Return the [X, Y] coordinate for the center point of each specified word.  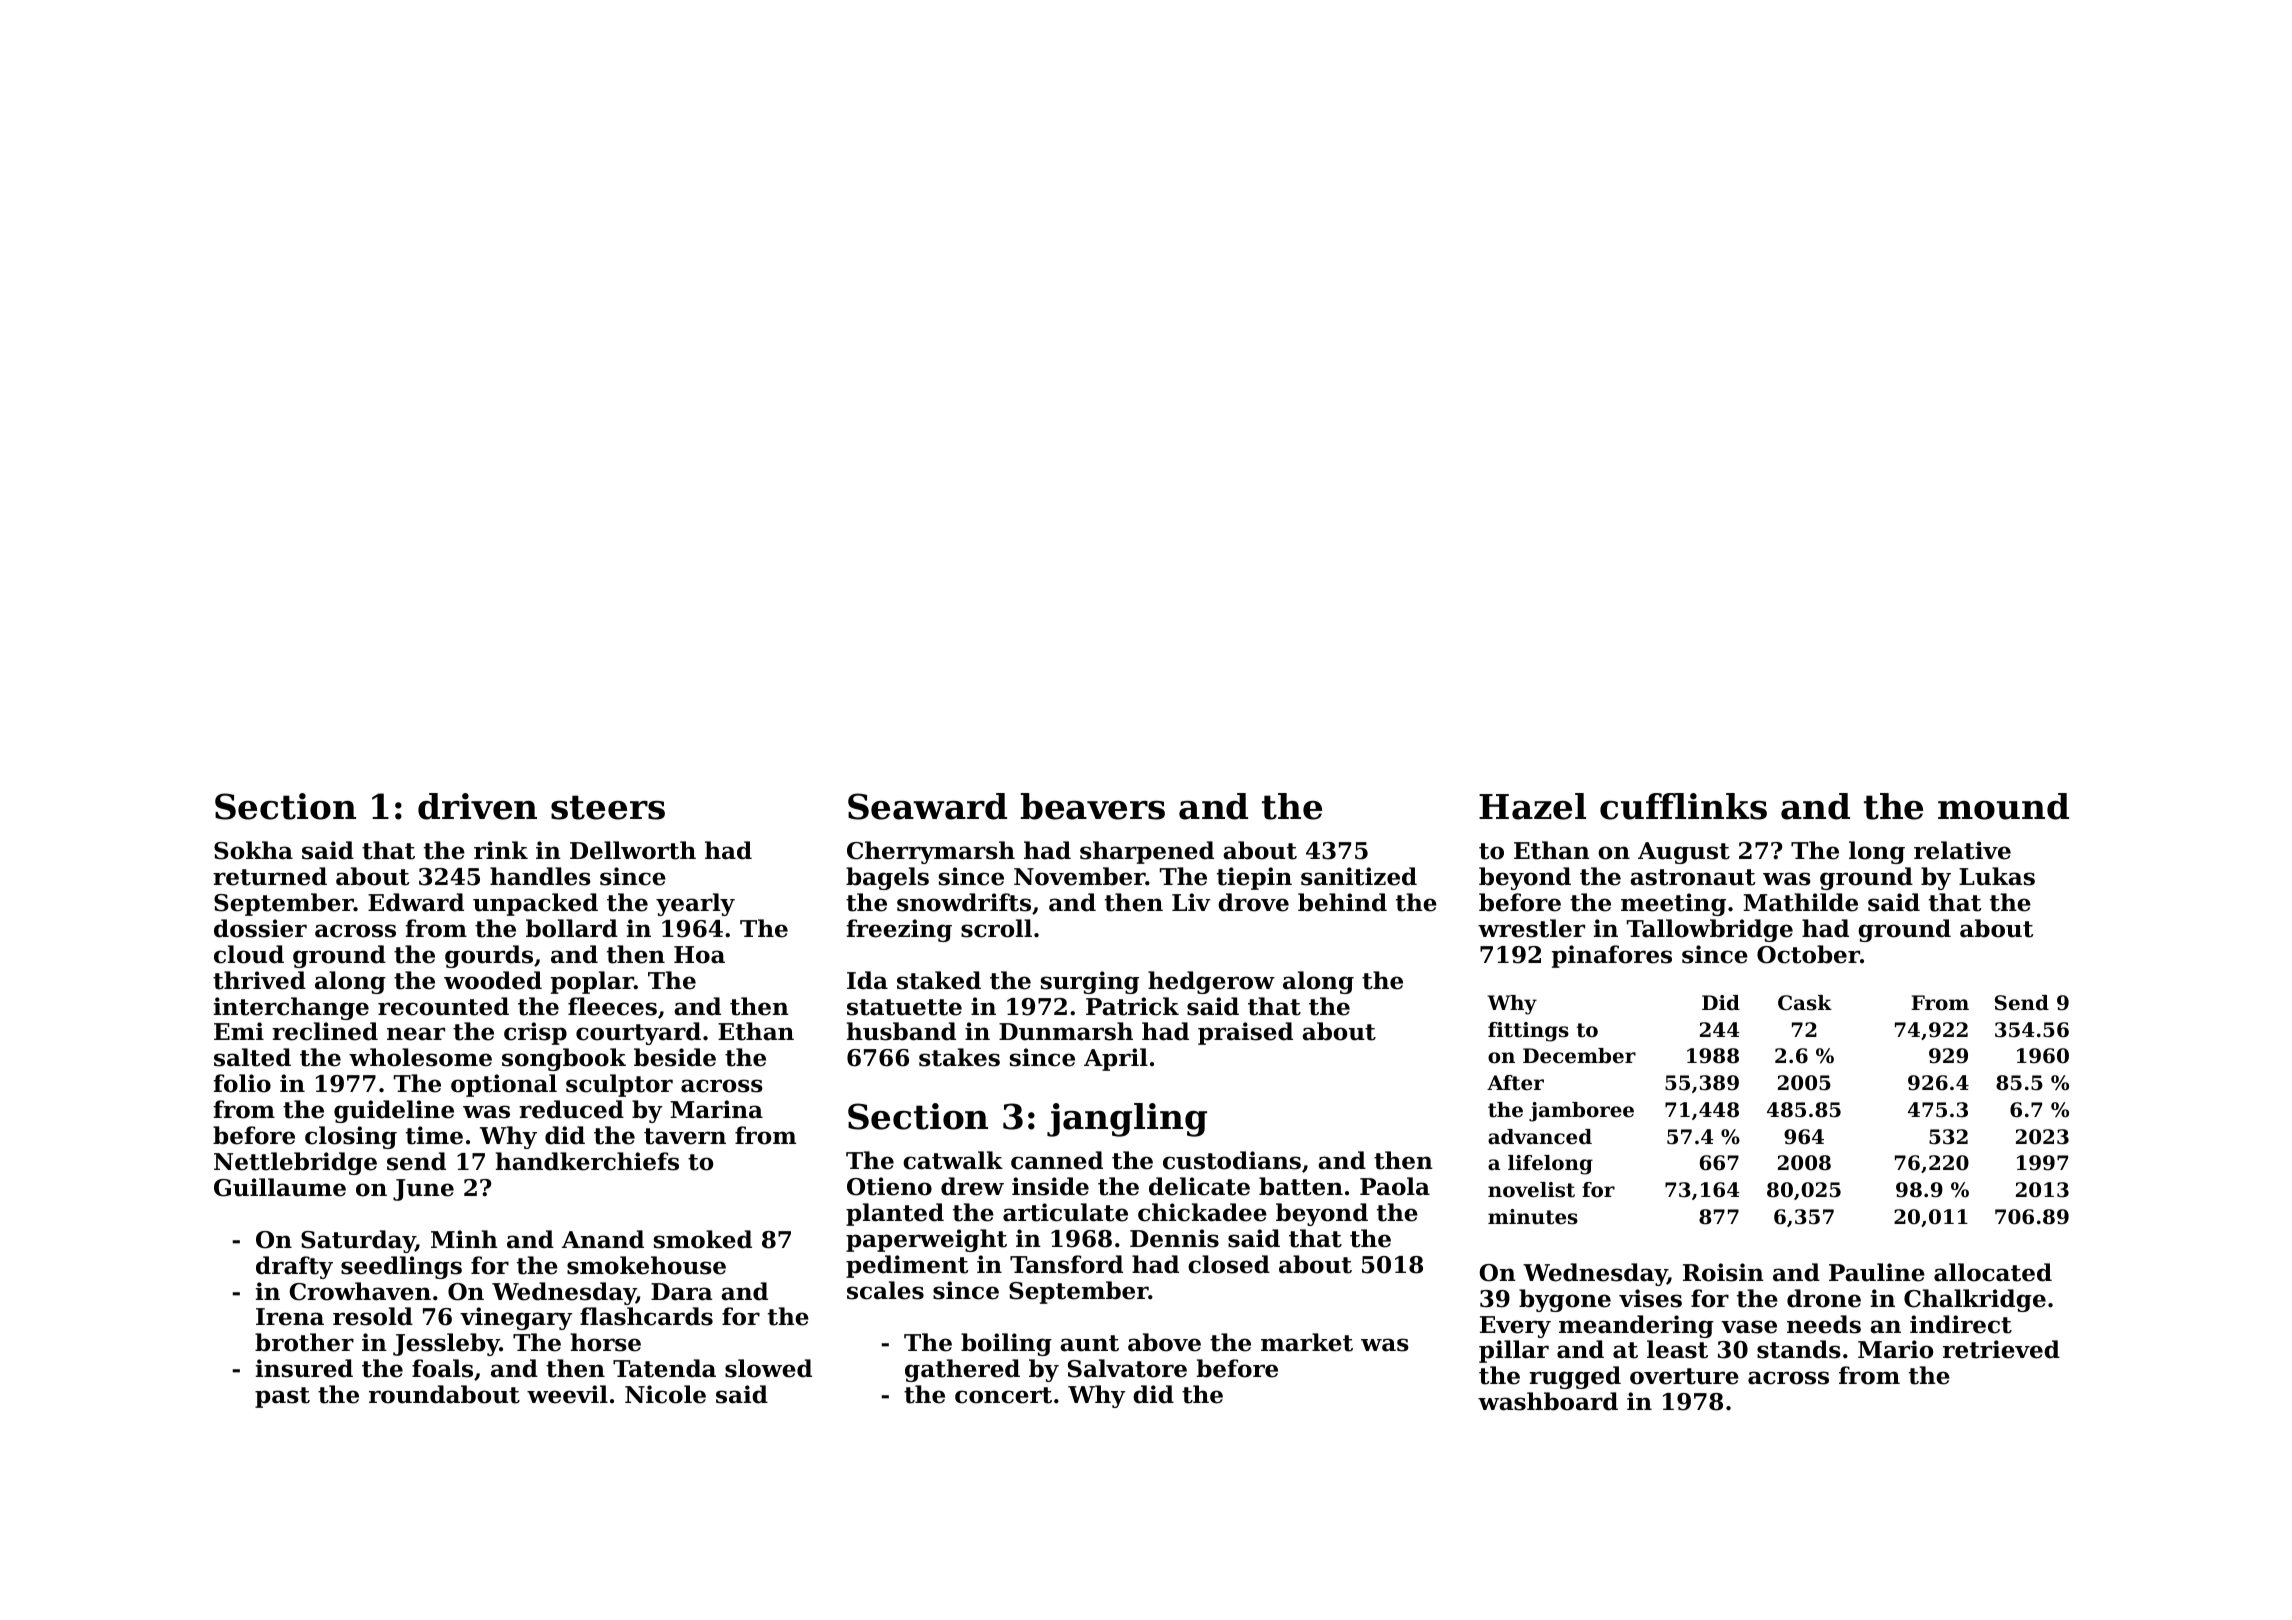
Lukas [1997, 876]
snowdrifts [964, 902]
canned [1057, 1160]
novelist [1531, 1190]
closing [351, 1137]
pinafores [1612, 956]
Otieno [889, 1186]
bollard [572, 928]
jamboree [1581, 1112]
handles [540, 876]
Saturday [358, 1241]
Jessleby [446, 1344]
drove [1253, 902]
